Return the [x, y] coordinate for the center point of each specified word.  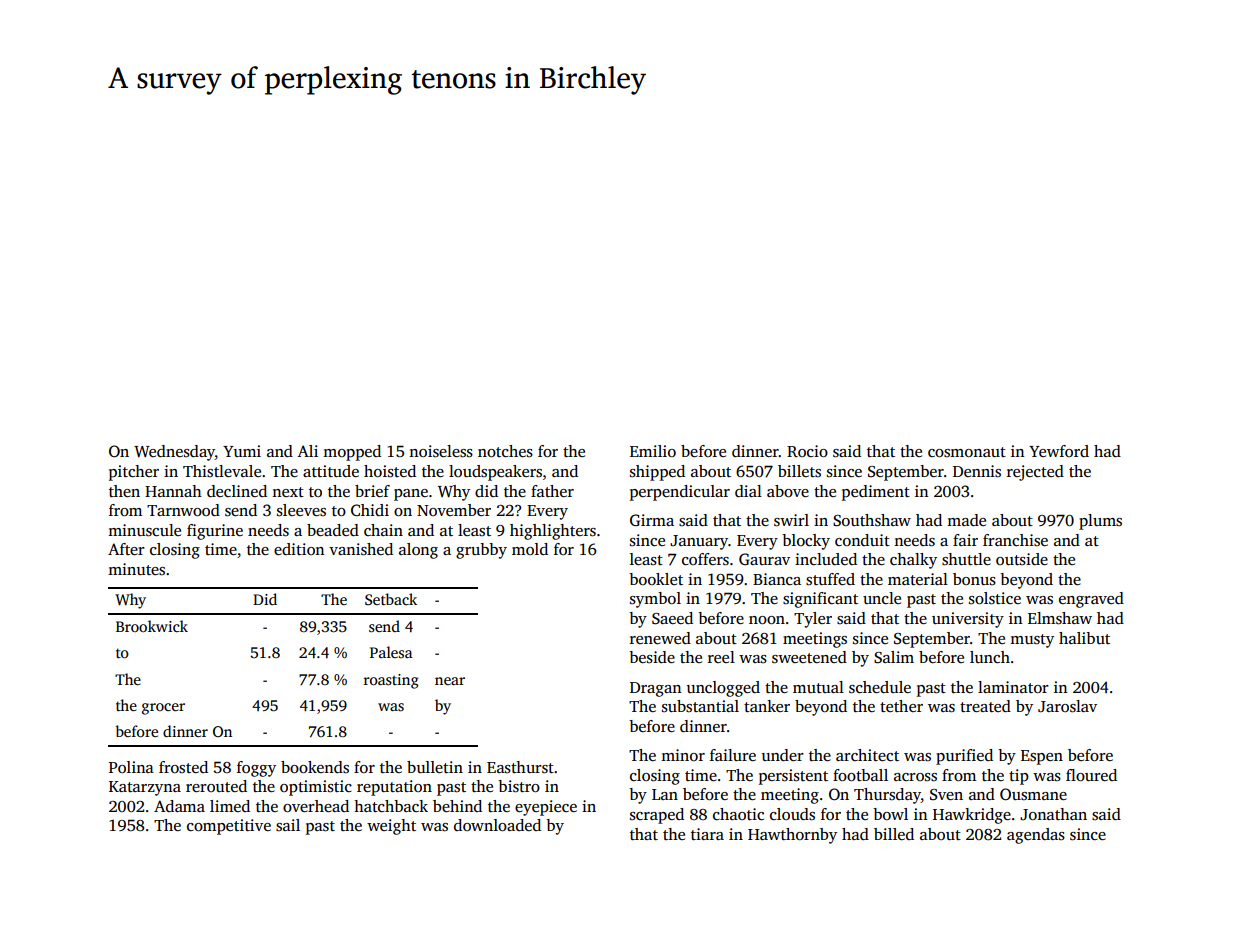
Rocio [807, 451]
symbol [655, 600]
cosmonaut [967, 452]
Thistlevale [222, 471]
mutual [818, 687]
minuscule [144, 530]
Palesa [391, 652]
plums [1100, 522]
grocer [163, 709]
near [450, 681]
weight [391, 827]
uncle [882, 598]
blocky [806, 542]
